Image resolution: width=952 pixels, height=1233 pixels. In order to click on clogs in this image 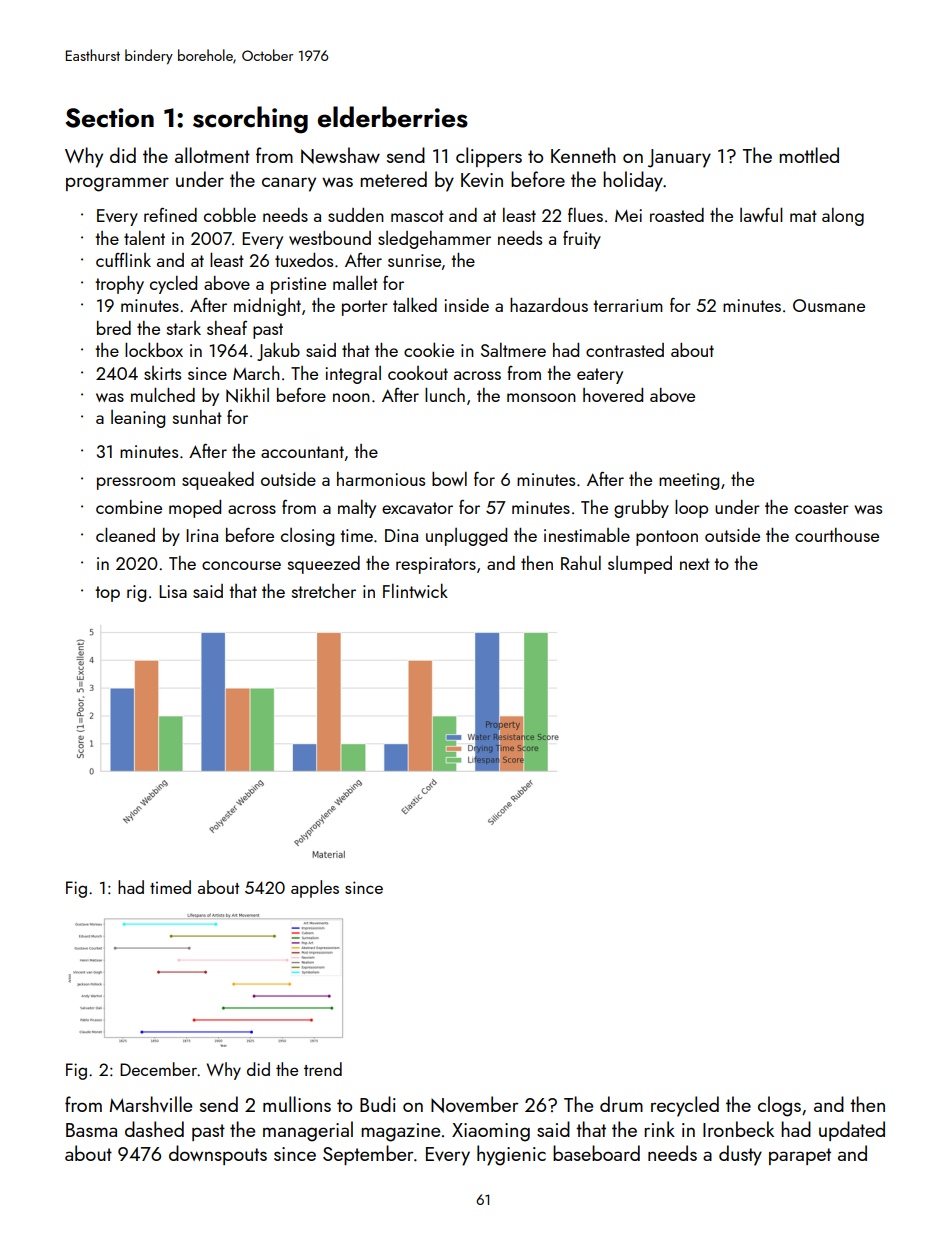, I will do `click(779, 1106)`.
